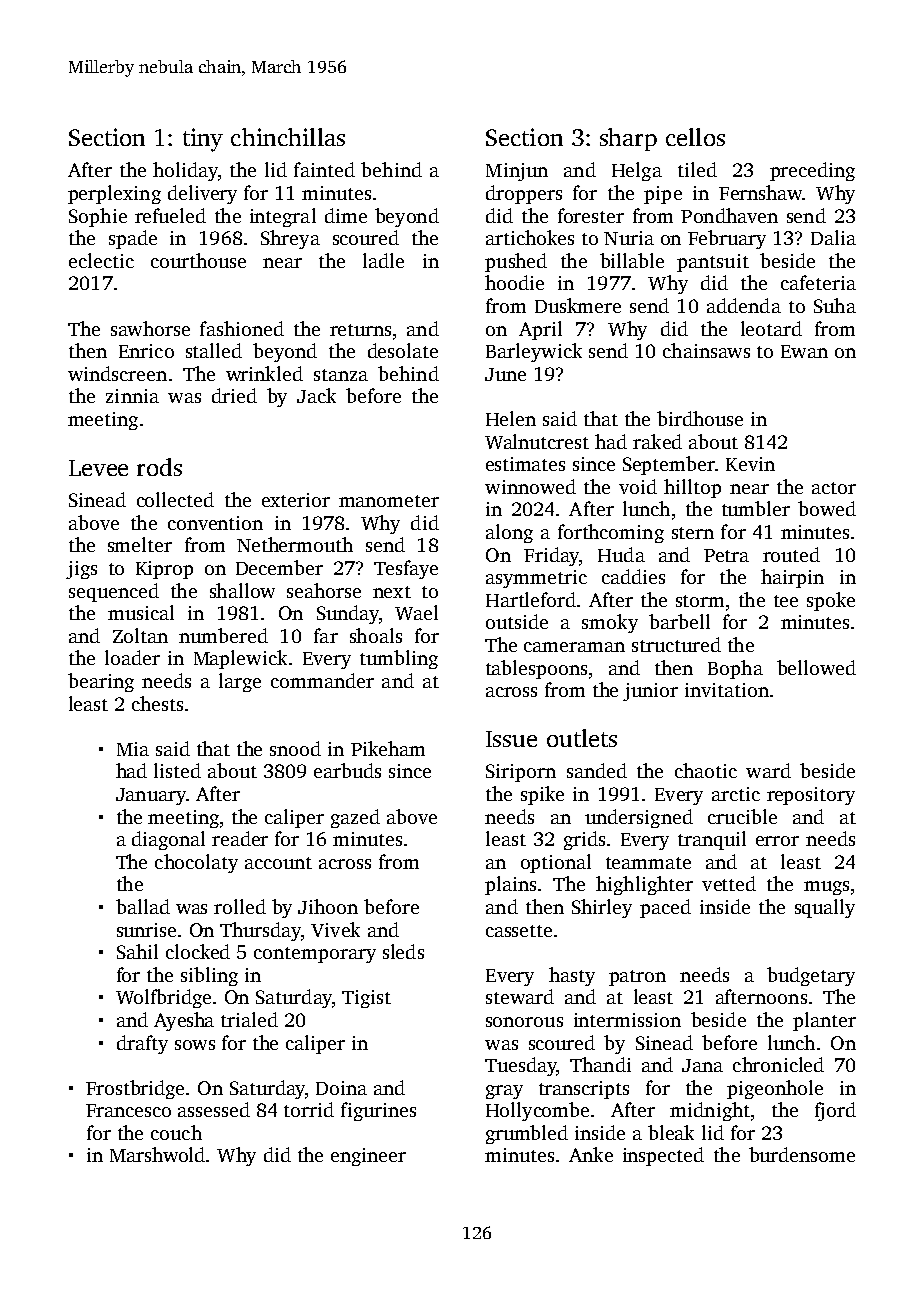 The image size is (924, 1311). Describe the element at coordinates (198, 260) in the page. I see `courthouse` at that location.
